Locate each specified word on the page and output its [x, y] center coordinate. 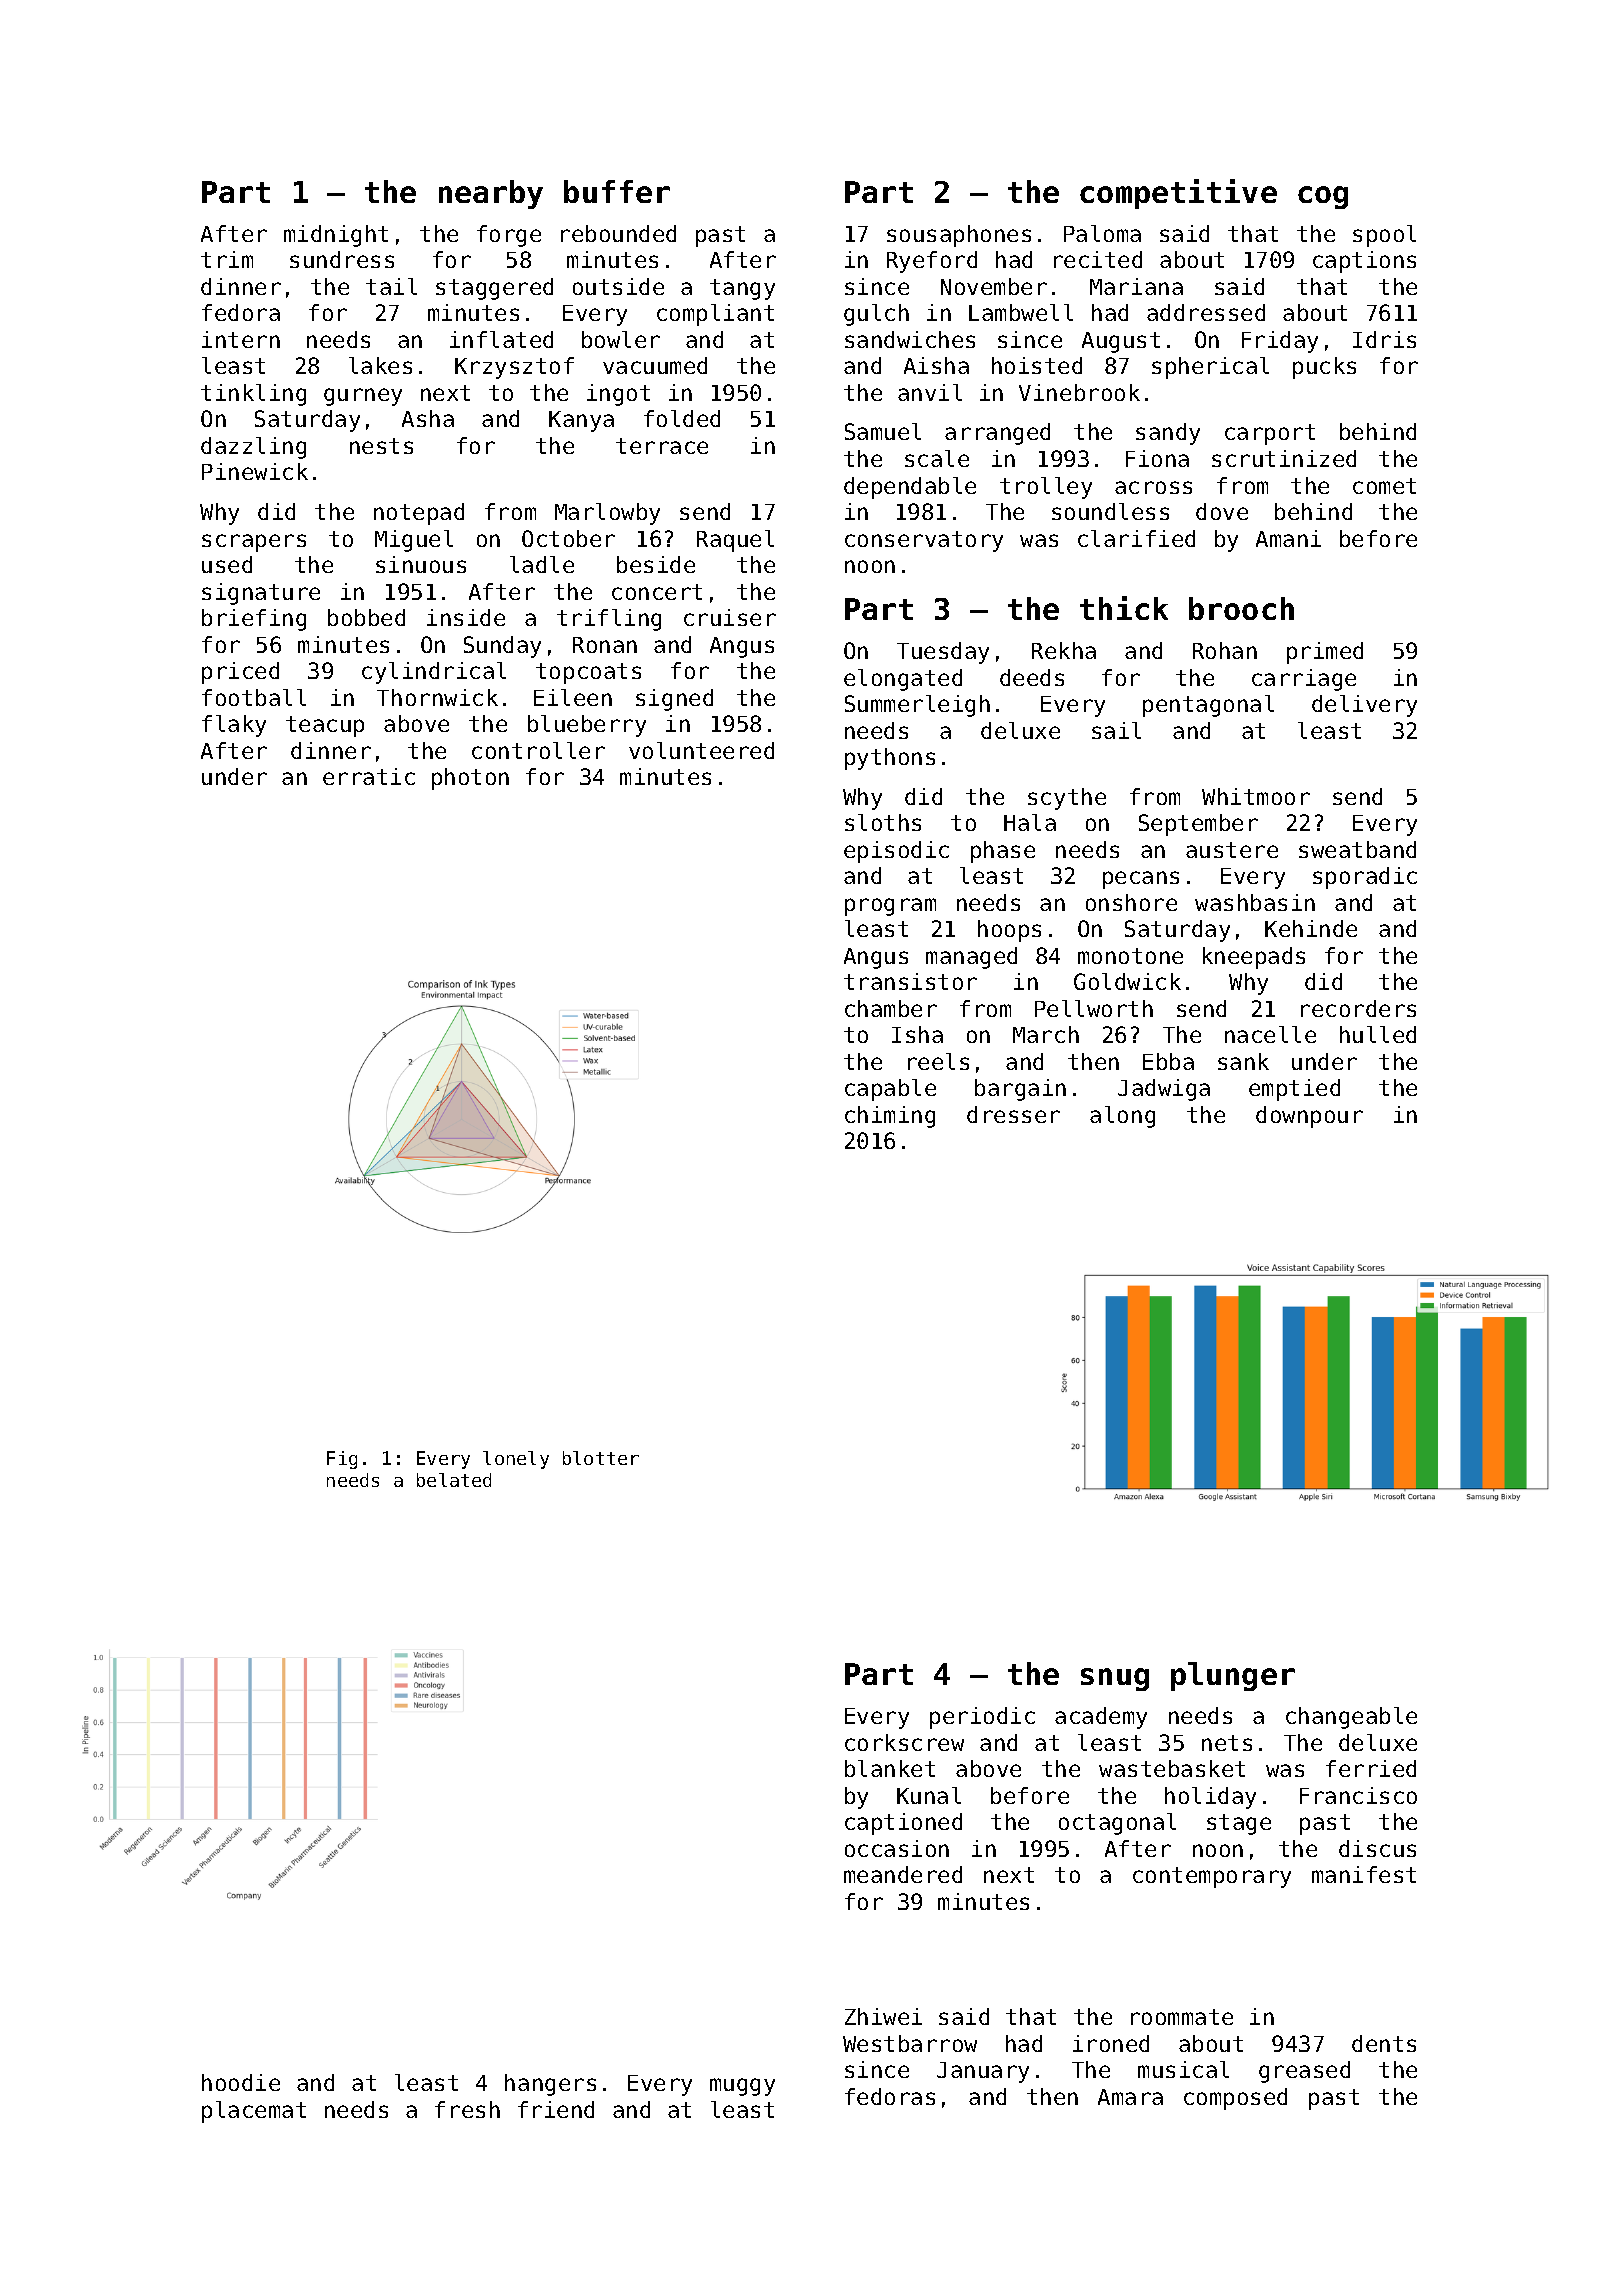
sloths [883, 822]
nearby [491, 194]
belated [454, 1480]
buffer [617, 191]
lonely [516, 1460]
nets [1227, 1743]
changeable [1351, 1718]
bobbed [366, 617]
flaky [234, 726]
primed [1325, 653]
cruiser [730, 617]
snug [1115, 1679]
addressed [1206, 312]
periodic [982, 1718]
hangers [550, 2085]
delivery [1364, 706]
